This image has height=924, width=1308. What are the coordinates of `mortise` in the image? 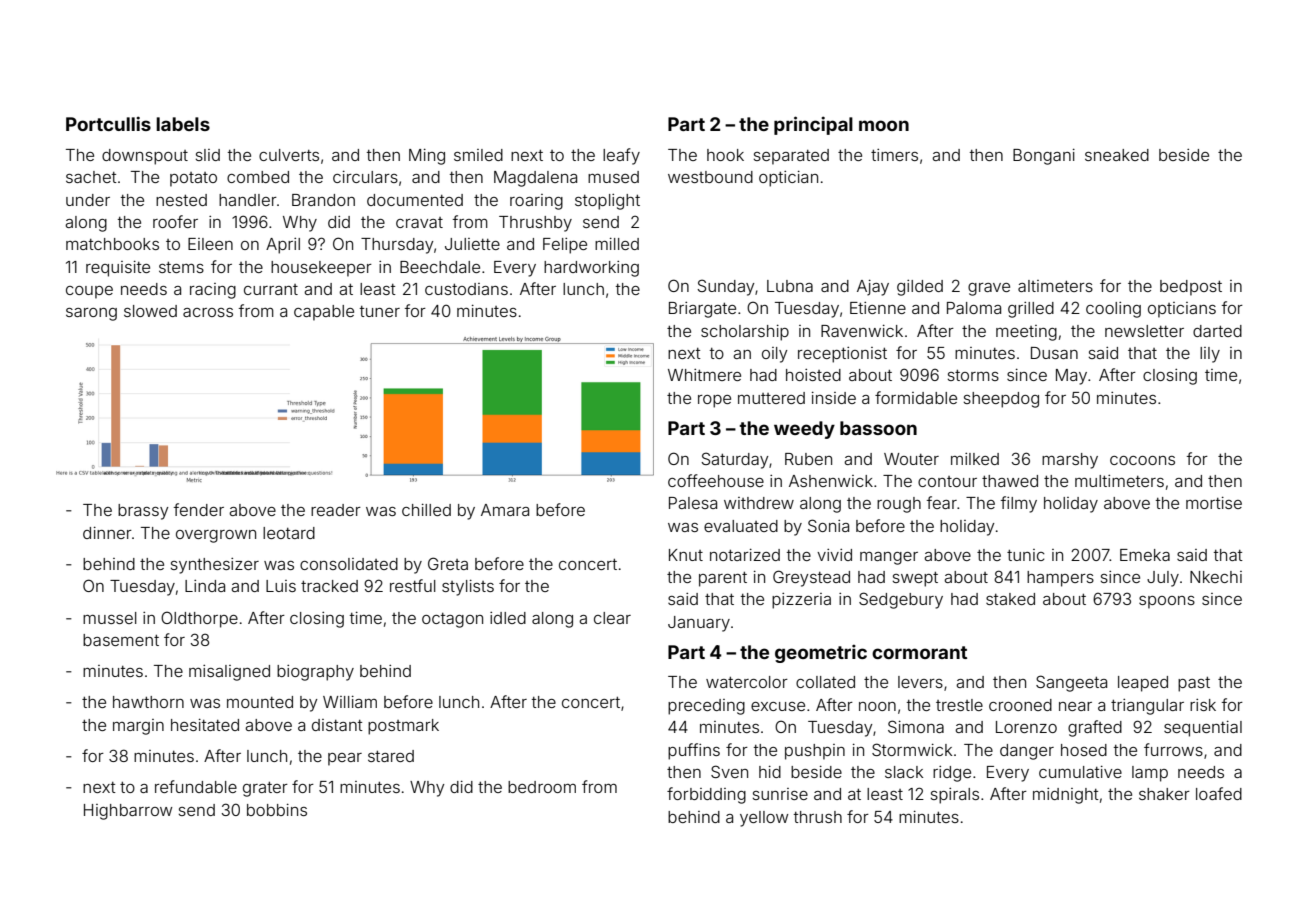 It's located at (1214, 503).
